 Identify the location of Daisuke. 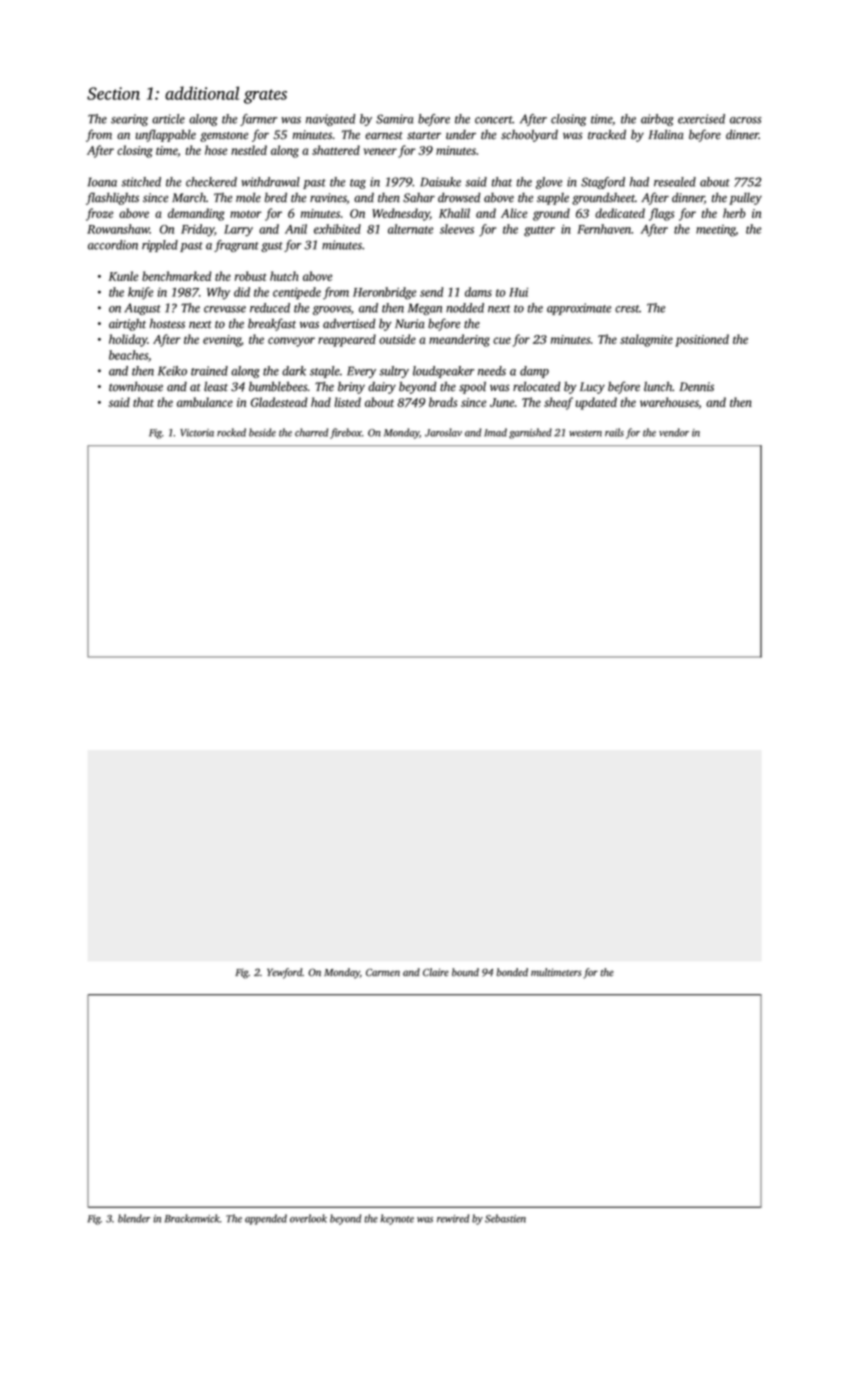
(440, 182).
